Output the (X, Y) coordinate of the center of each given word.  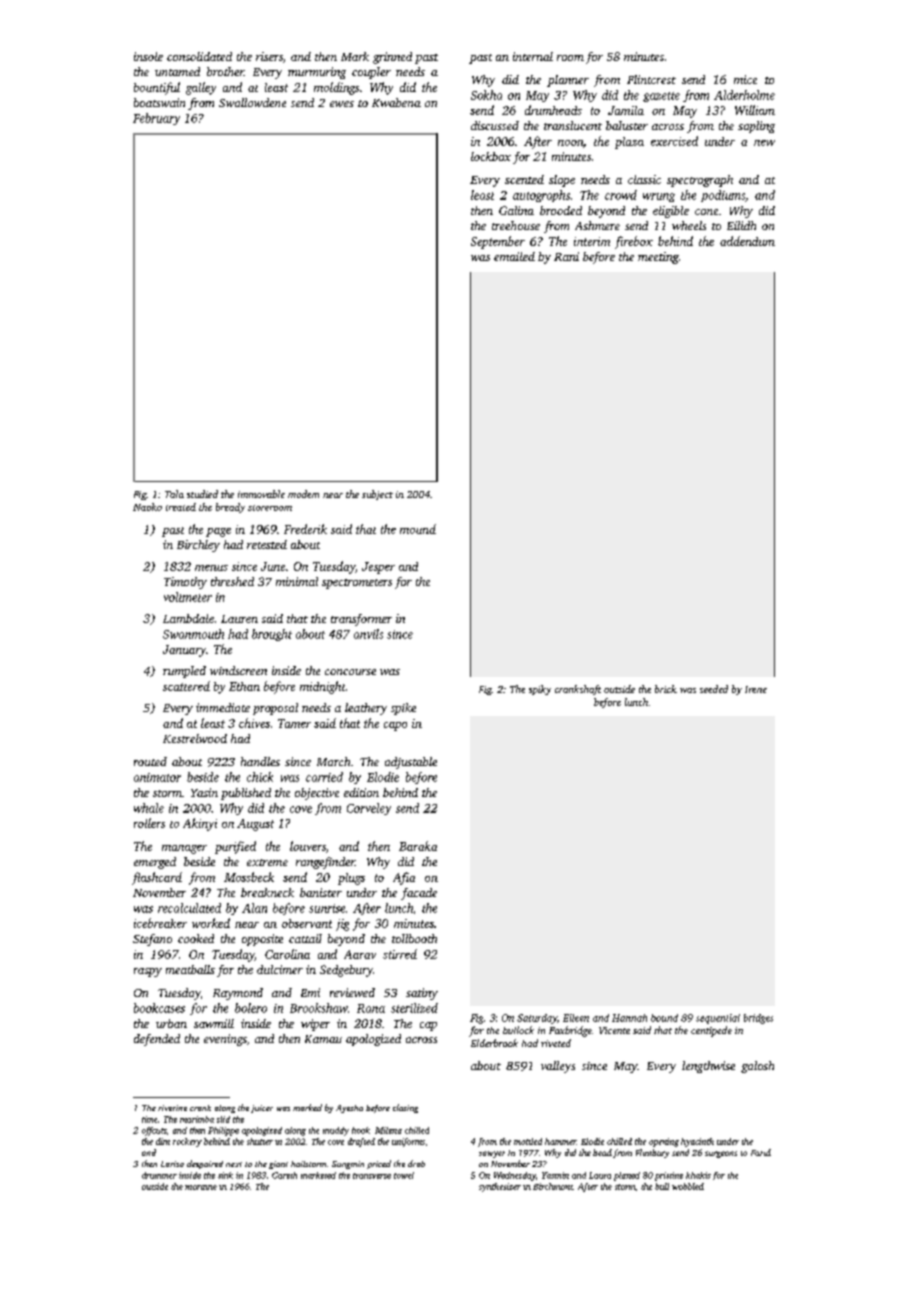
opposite (262, 940)
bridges (758, 1019)
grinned (392, 58)
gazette (661, 97)
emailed (514, 256)
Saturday (537, 1019)
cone (706, 212)
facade (419, 894)
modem (303, 494)
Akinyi (200, 824)
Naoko (147, 507)
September (498, 242)
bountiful (157, 88)
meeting (658, 258)
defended (157, 1040)
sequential (718, 1019)
